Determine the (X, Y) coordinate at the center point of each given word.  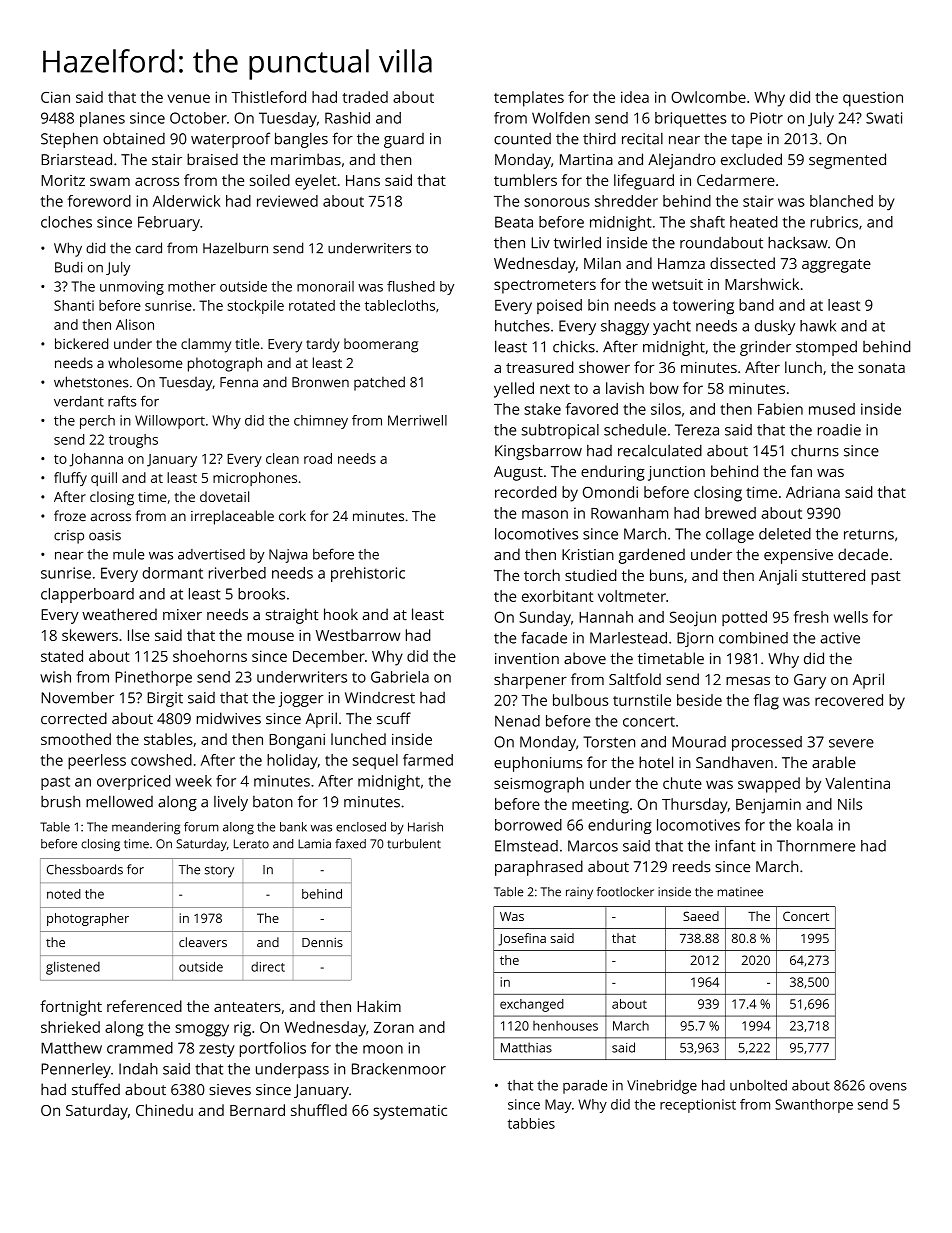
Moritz (63, 180)
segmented (847, 161)
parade (585, 1087)
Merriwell (417, 420)
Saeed (701, 916)
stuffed (96, 1089)
